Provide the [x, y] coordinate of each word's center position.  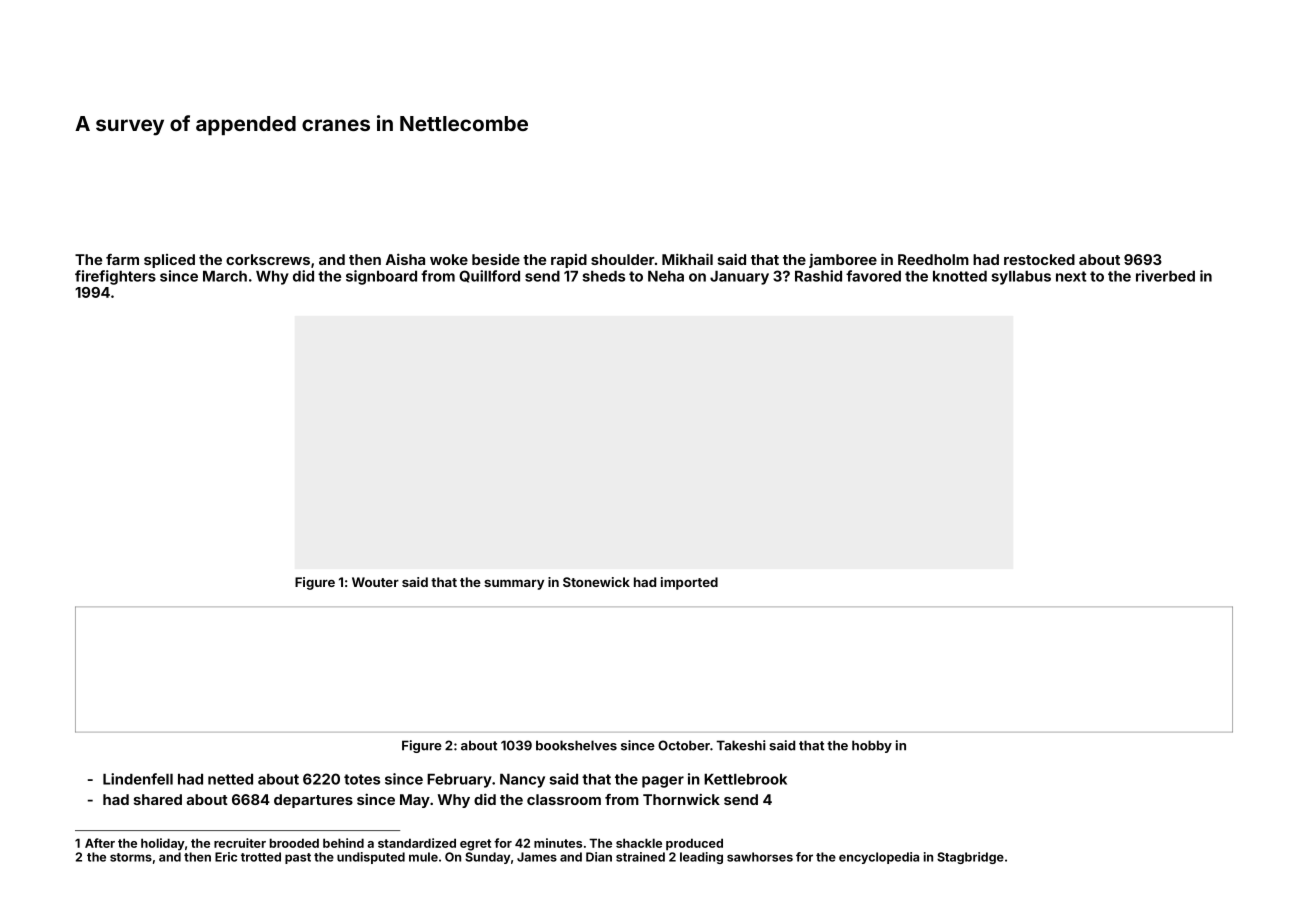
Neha [666, 276]
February [459, 781]
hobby [872, 746]
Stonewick [596, 582]
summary [514, 584]
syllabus [1021, 278]
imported [689, 583]
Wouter [375, 582]
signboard [381, 277]
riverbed [1165, 276]
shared [158, 799]
